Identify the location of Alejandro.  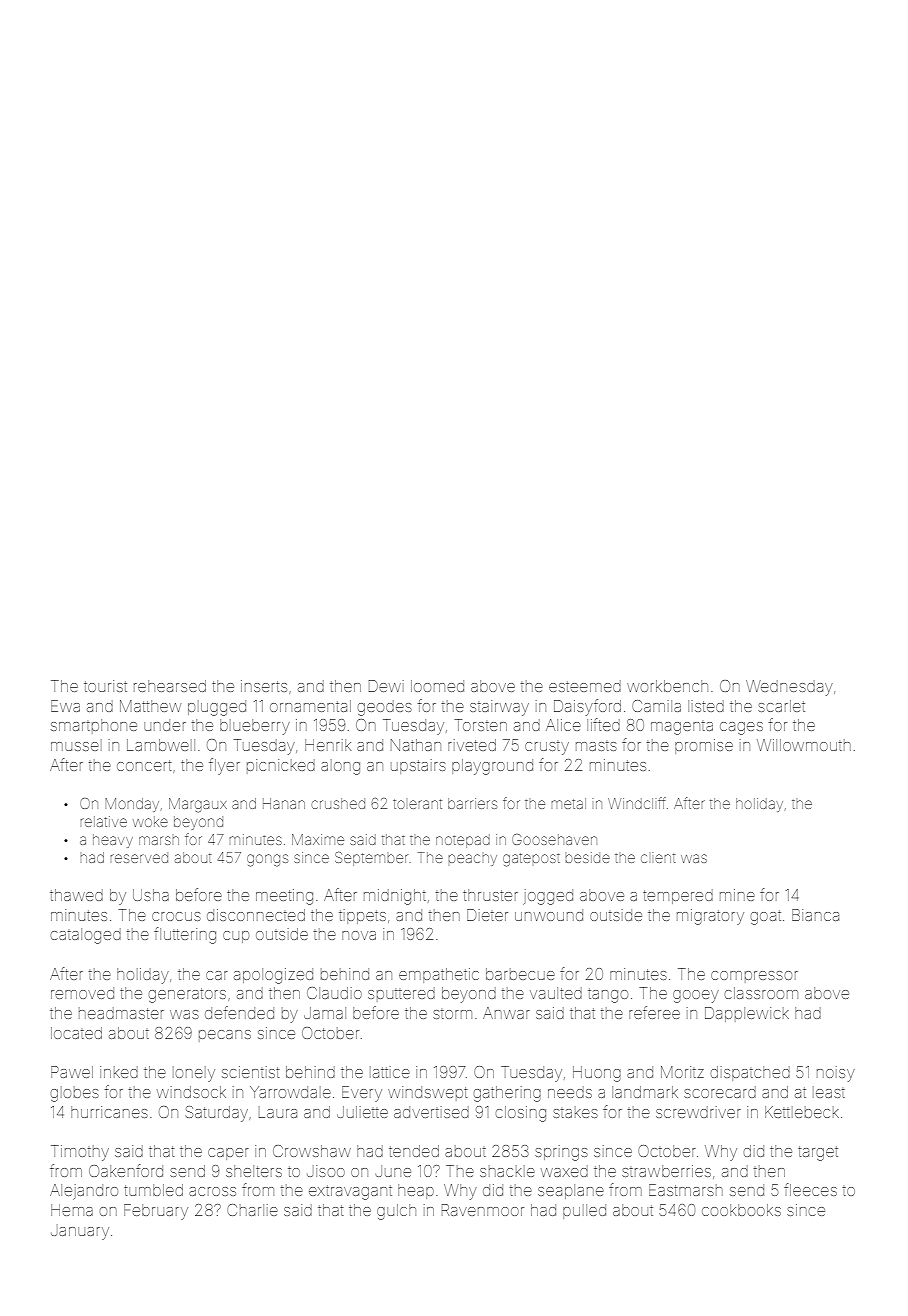
(84, 1192).
